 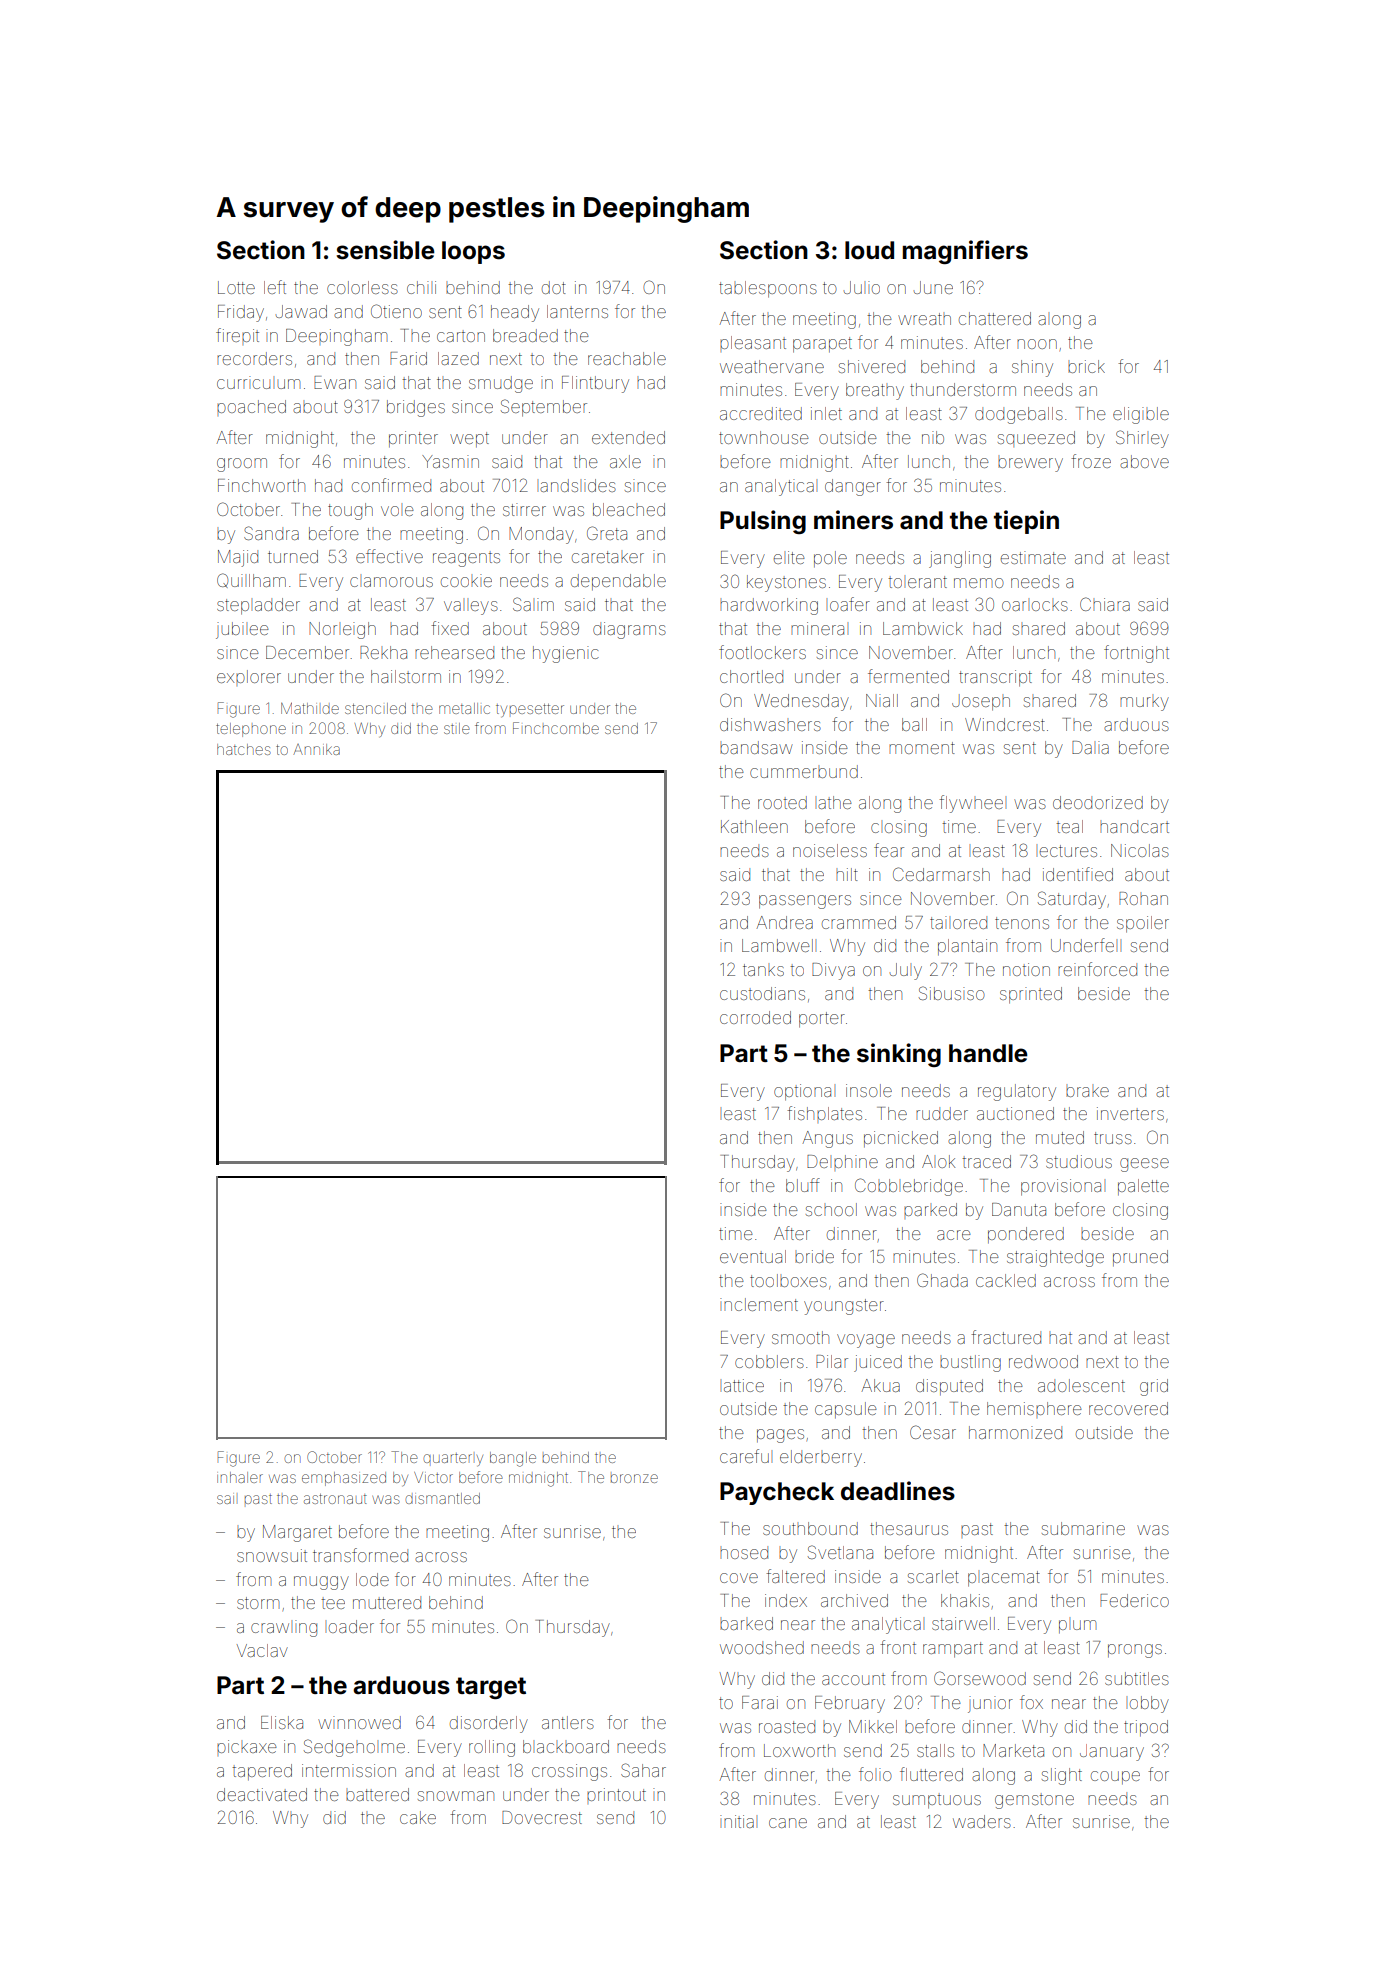 I want to click on diagrams, so click(x=629, y=630).
